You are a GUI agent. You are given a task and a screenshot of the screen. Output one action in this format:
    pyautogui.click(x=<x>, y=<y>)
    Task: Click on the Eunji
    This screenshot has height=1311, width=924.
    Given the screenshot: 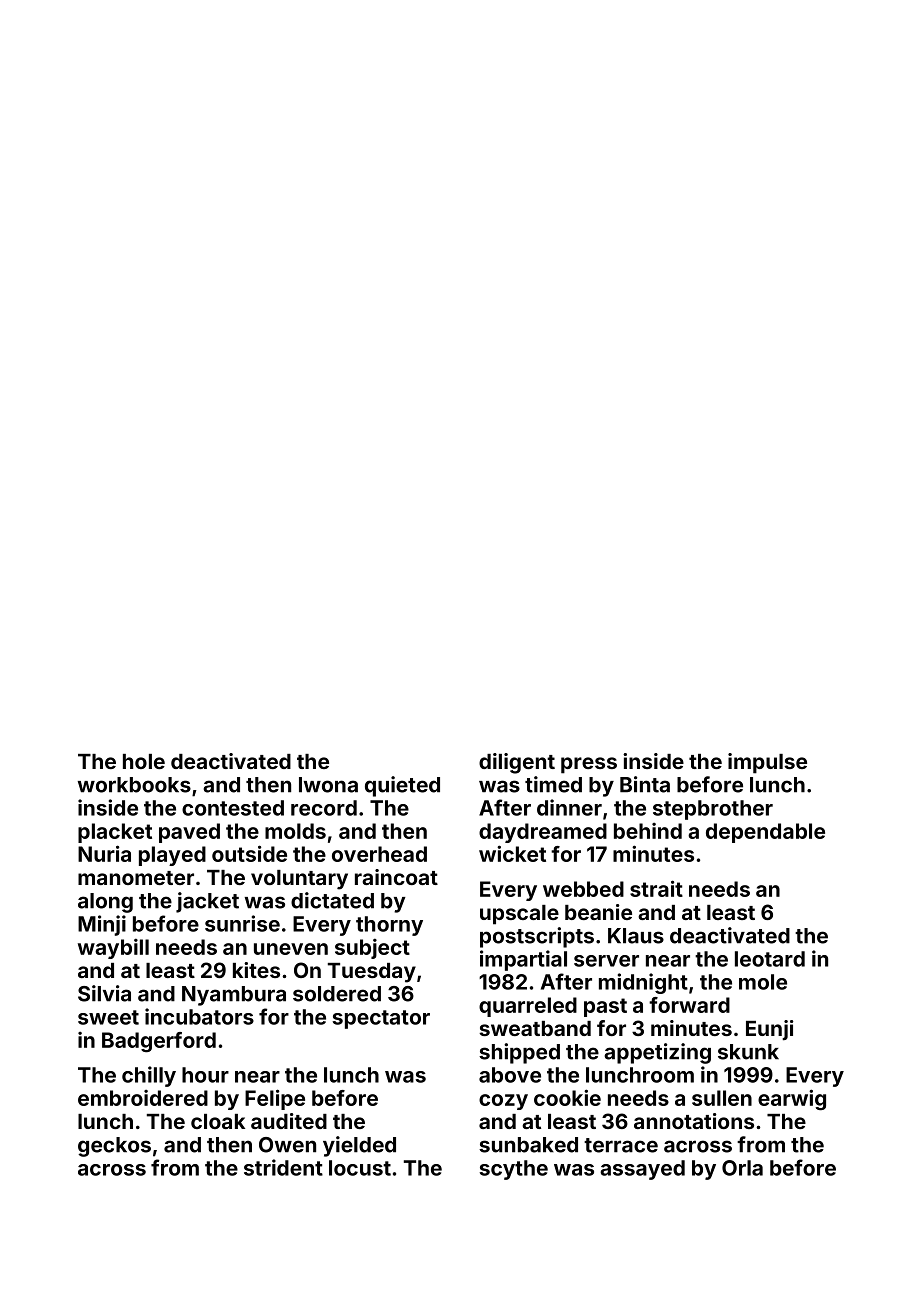 What is the action you would take?
    pyautogui.click(x=770, y=1030)
